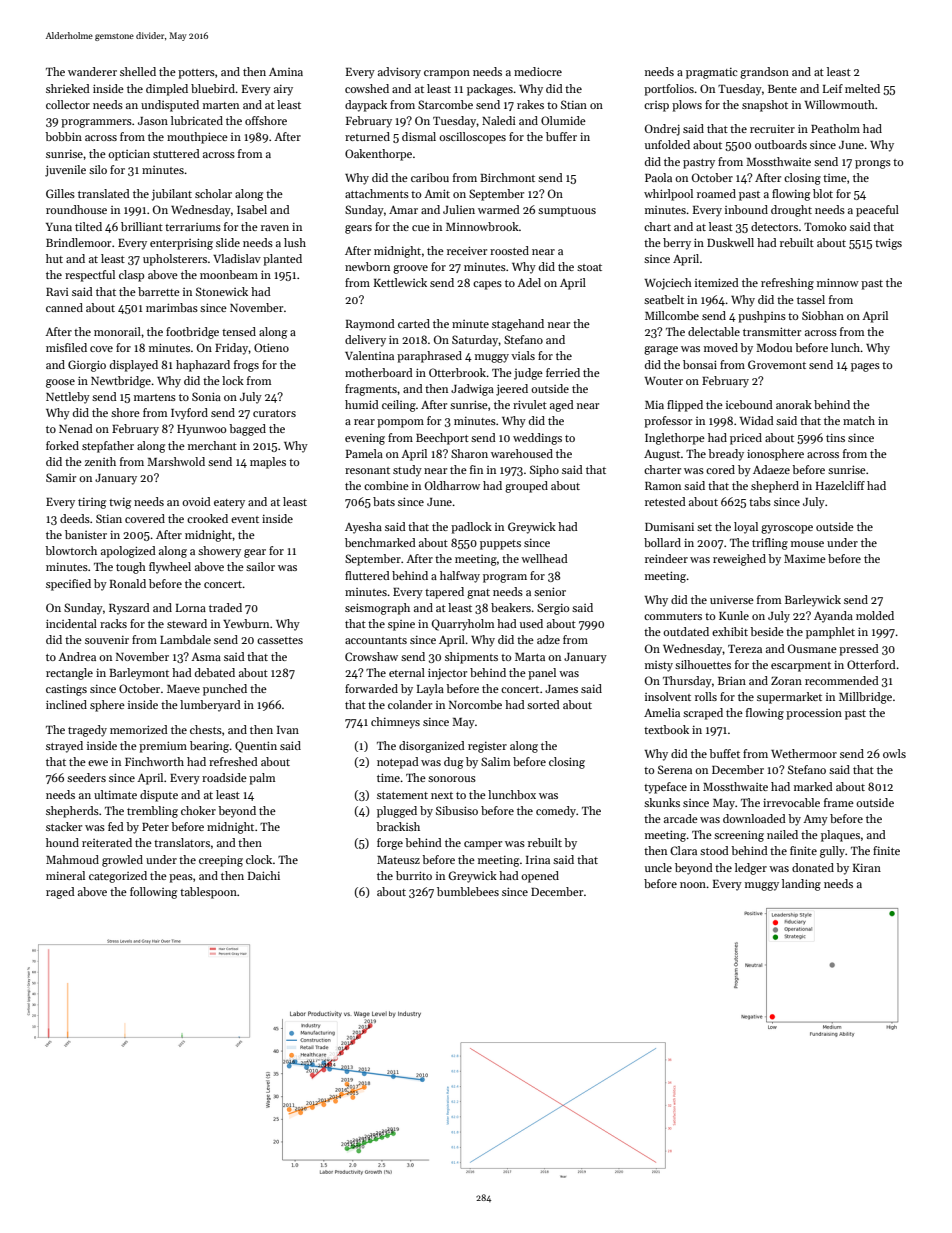 The width and height of the image is (952, 1233). I want to click on motherboard, so click(379, 372).
